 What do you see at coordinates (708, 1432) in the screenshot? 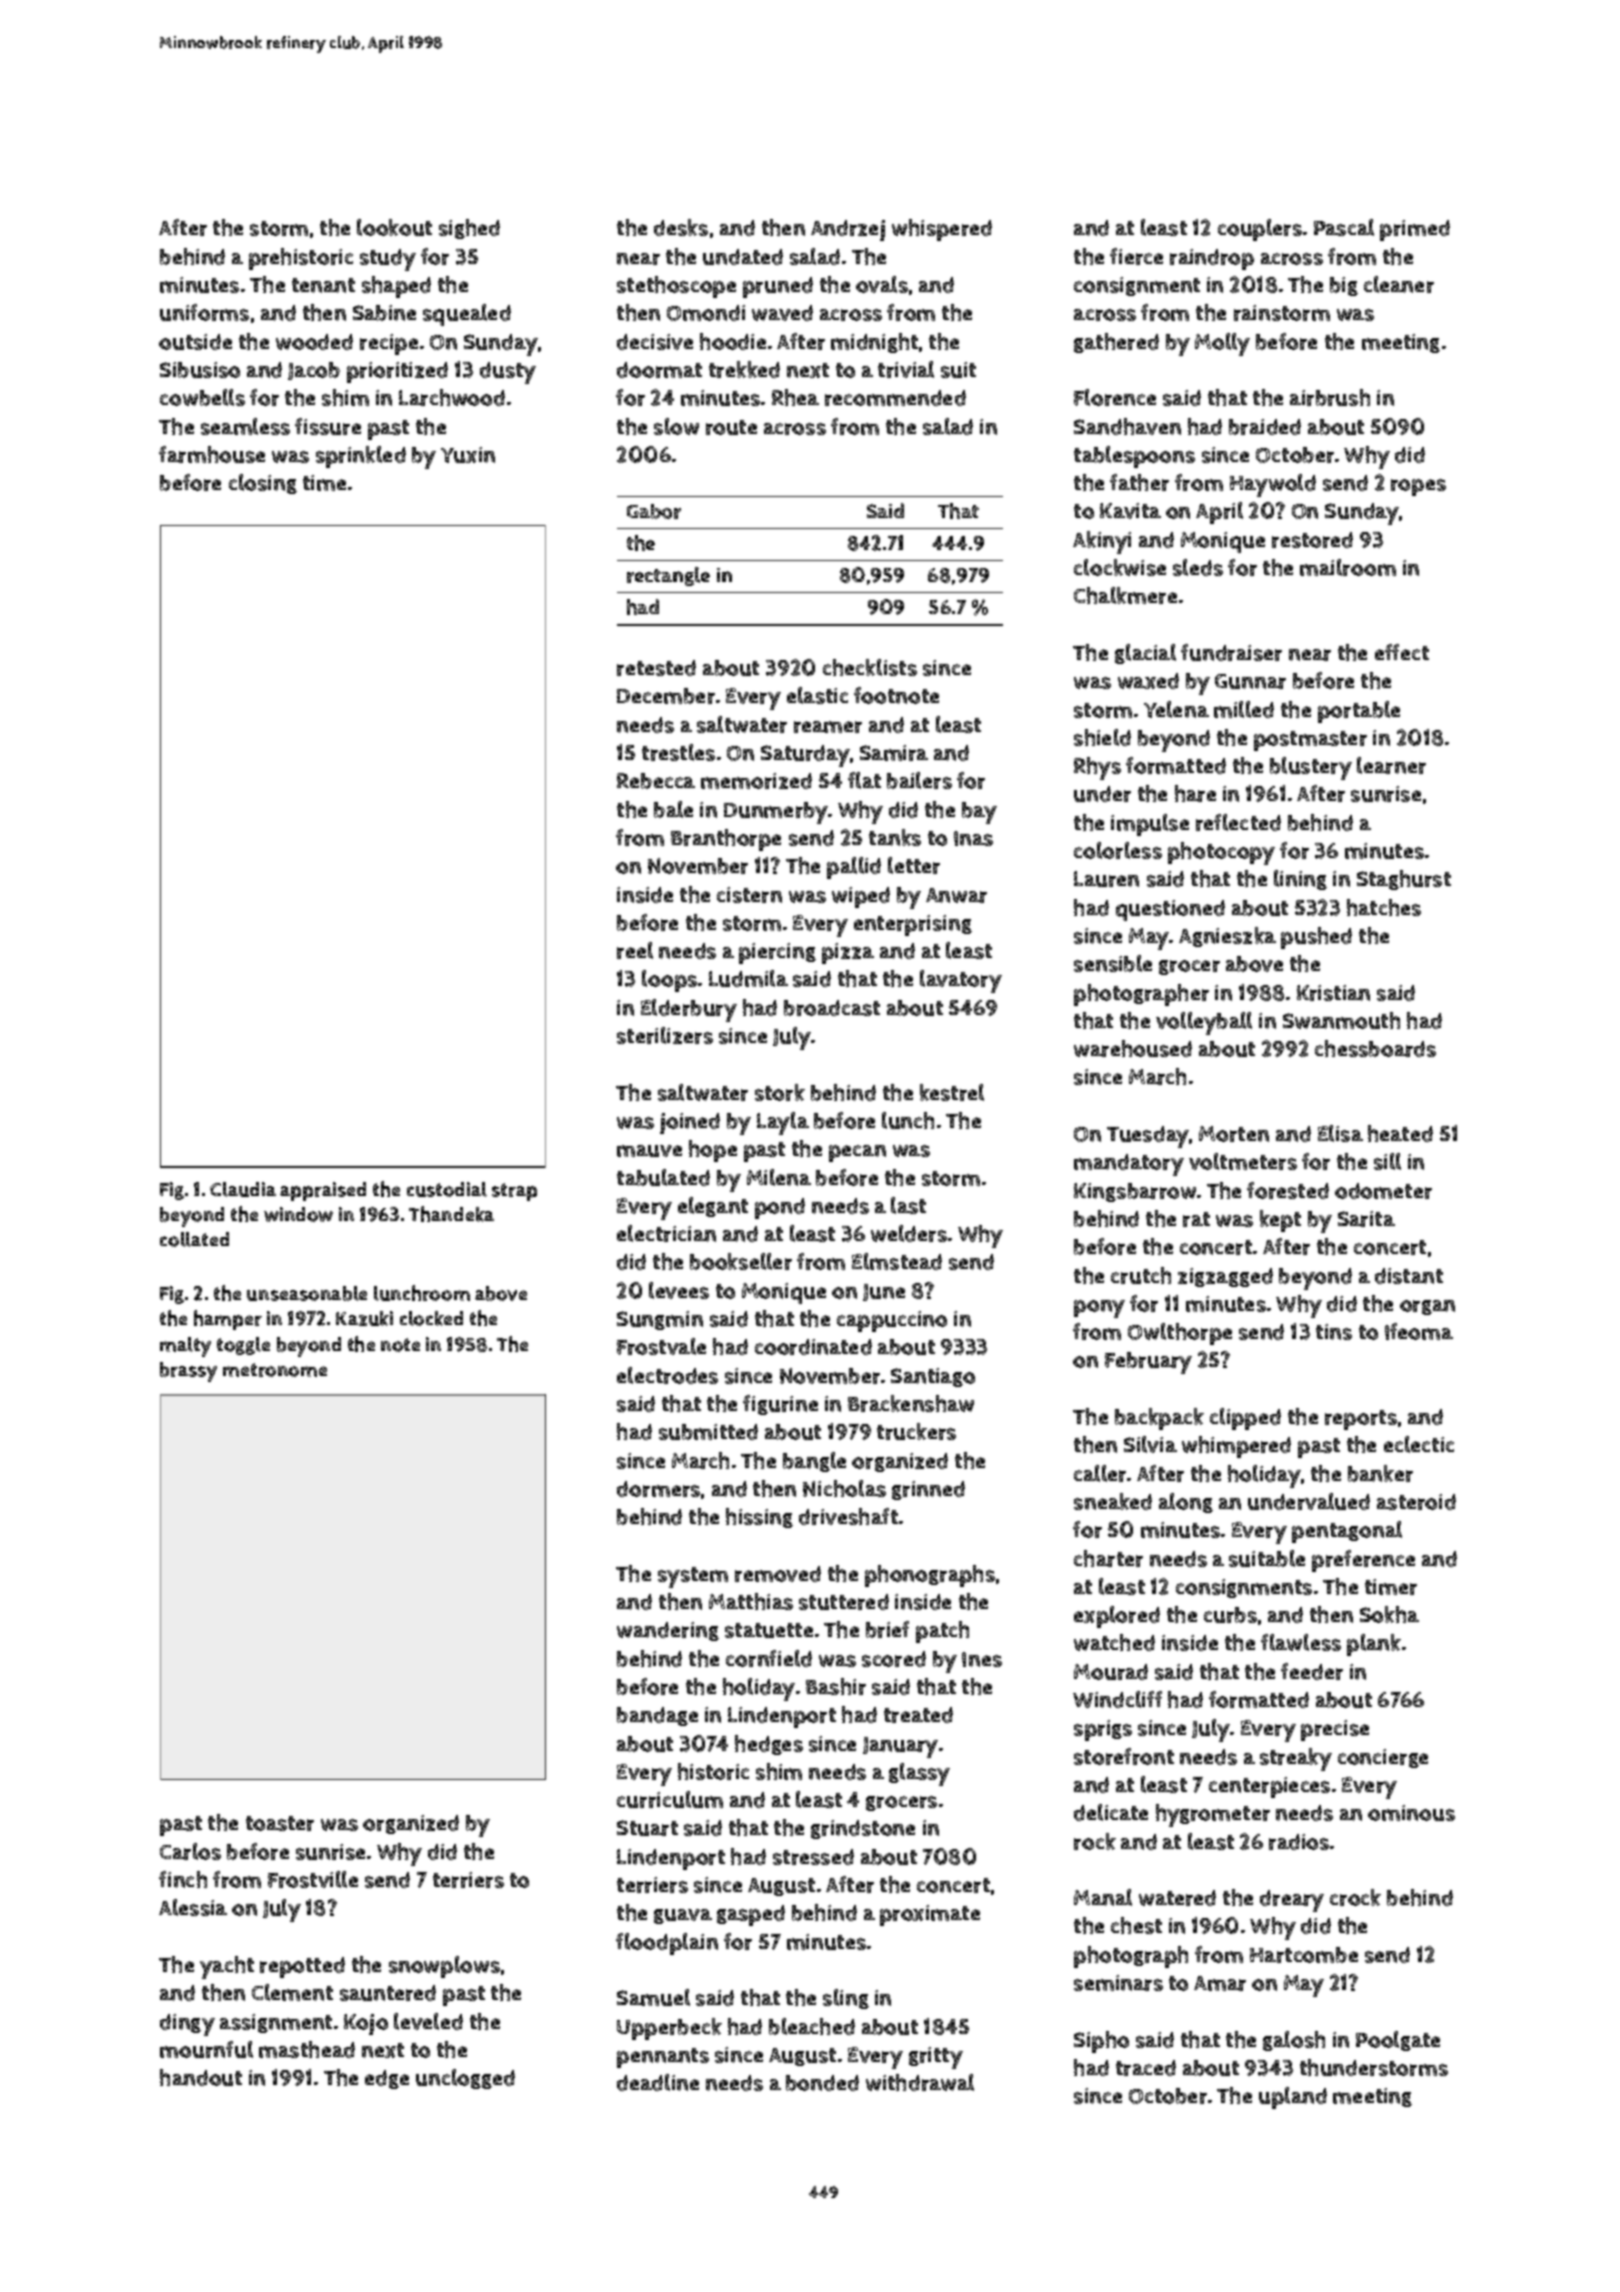
I see `submitted` at bounding box center [708, 1432].
